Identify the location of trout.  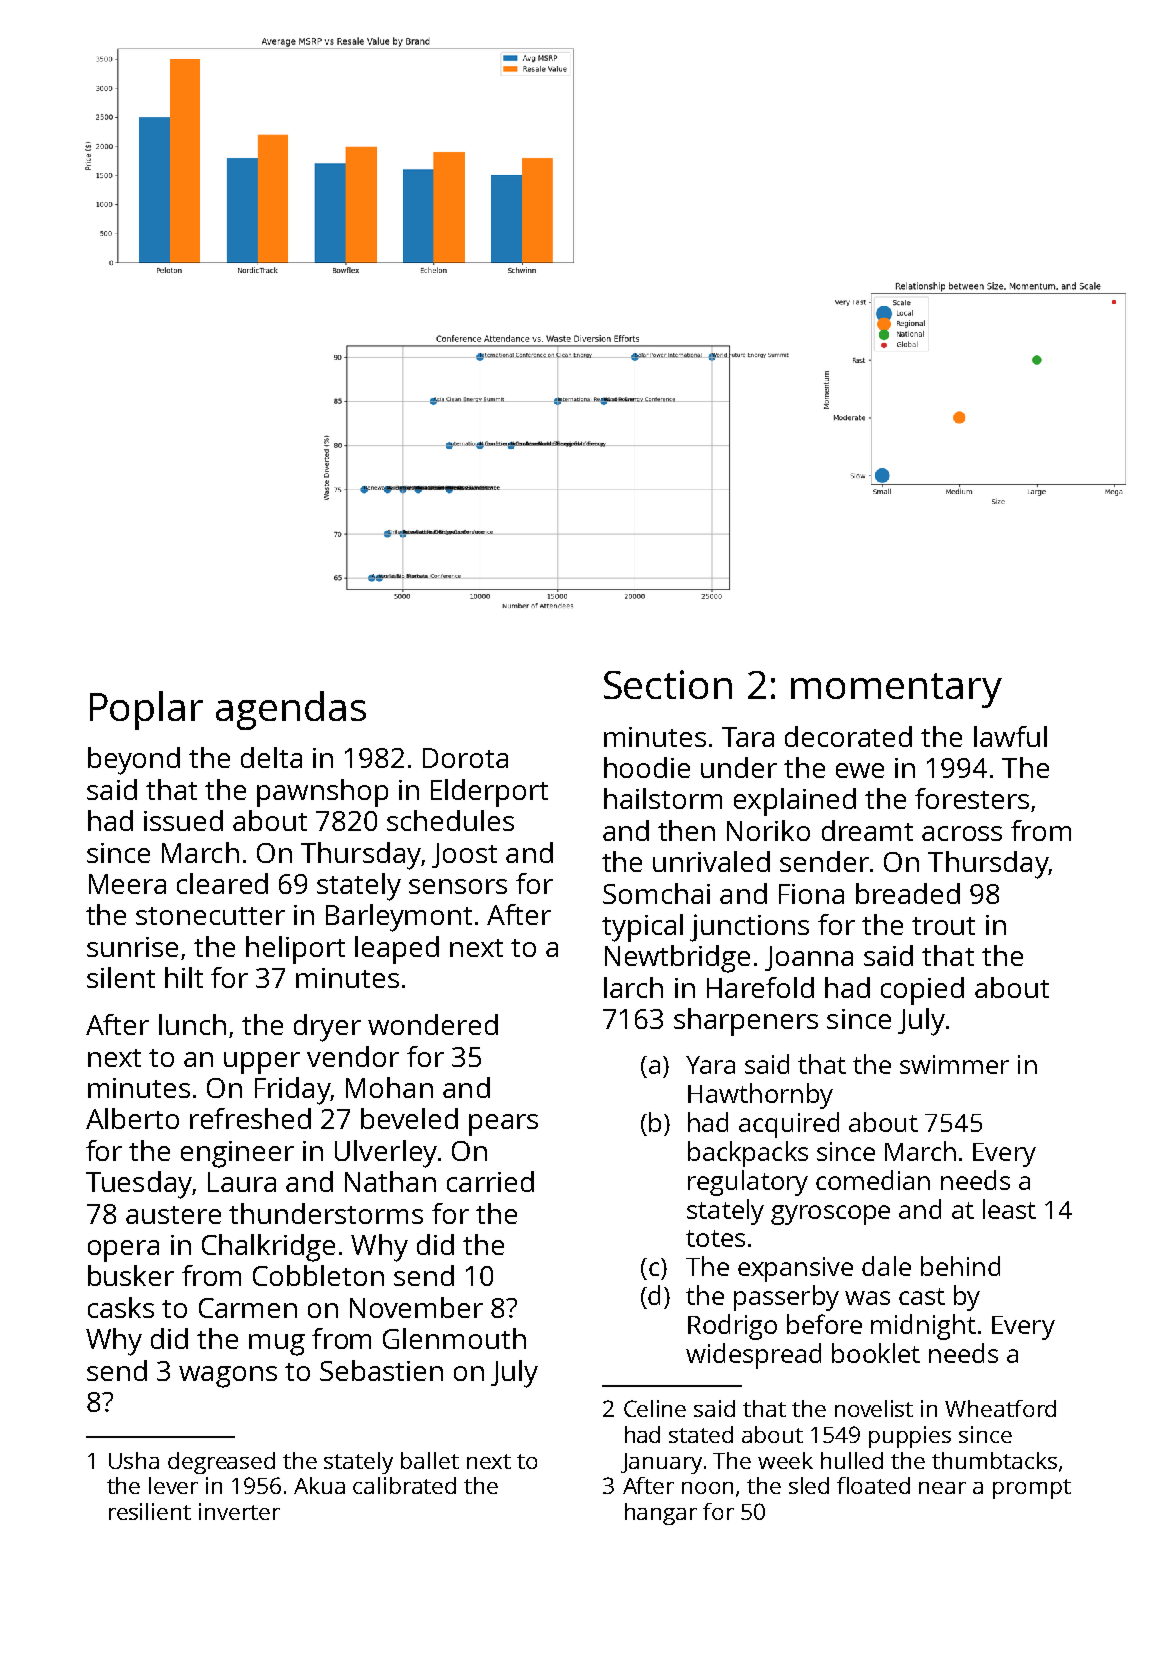
(943, 926).
